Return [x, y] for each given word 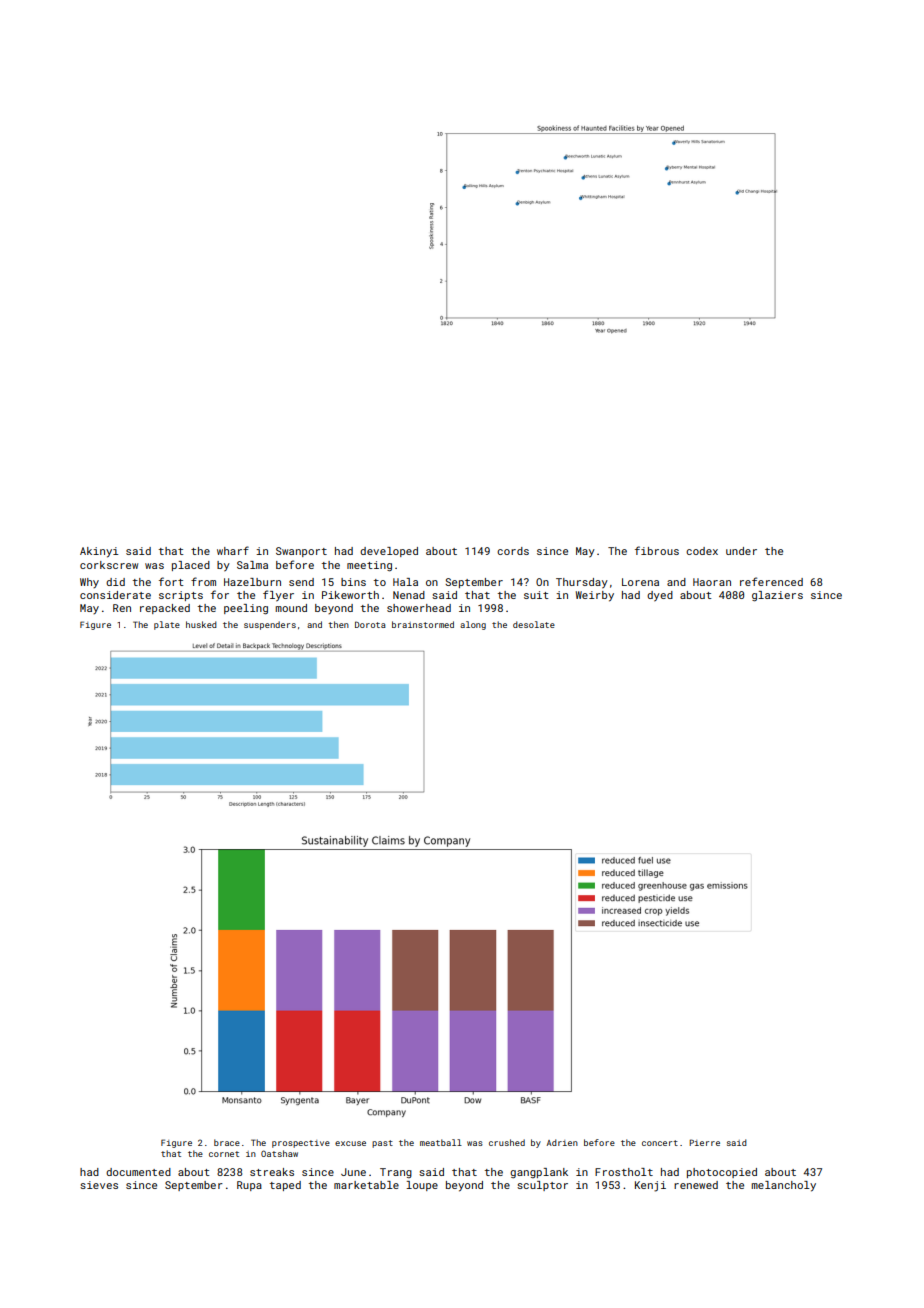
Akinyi [99, 552]
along [473, 625]
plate [167, 625]
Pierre [704, 1142]
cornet [224, 1154]
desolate [534, 624]
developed [389, 552]
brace [227, 1142]
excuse [350, 1143]
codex [702, 551]
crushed [507, 1142]
